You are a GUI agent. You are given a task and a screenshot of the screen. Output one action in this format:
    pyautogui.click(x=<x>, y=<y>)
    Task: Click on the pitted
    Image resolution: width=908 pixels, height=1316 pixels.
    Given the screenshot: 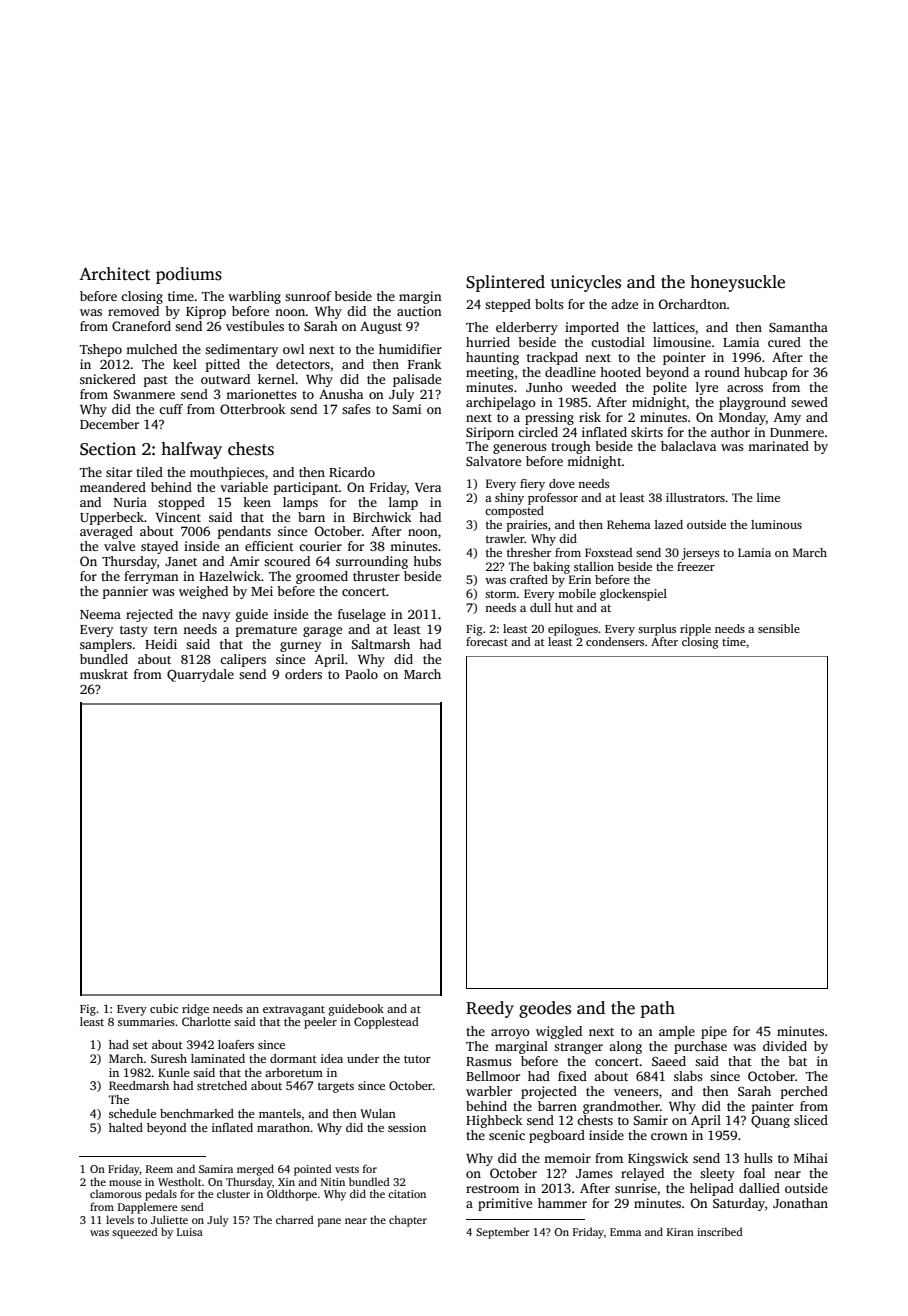 What is the action you would take?
    pyautogui.click(x=223, y=365)
